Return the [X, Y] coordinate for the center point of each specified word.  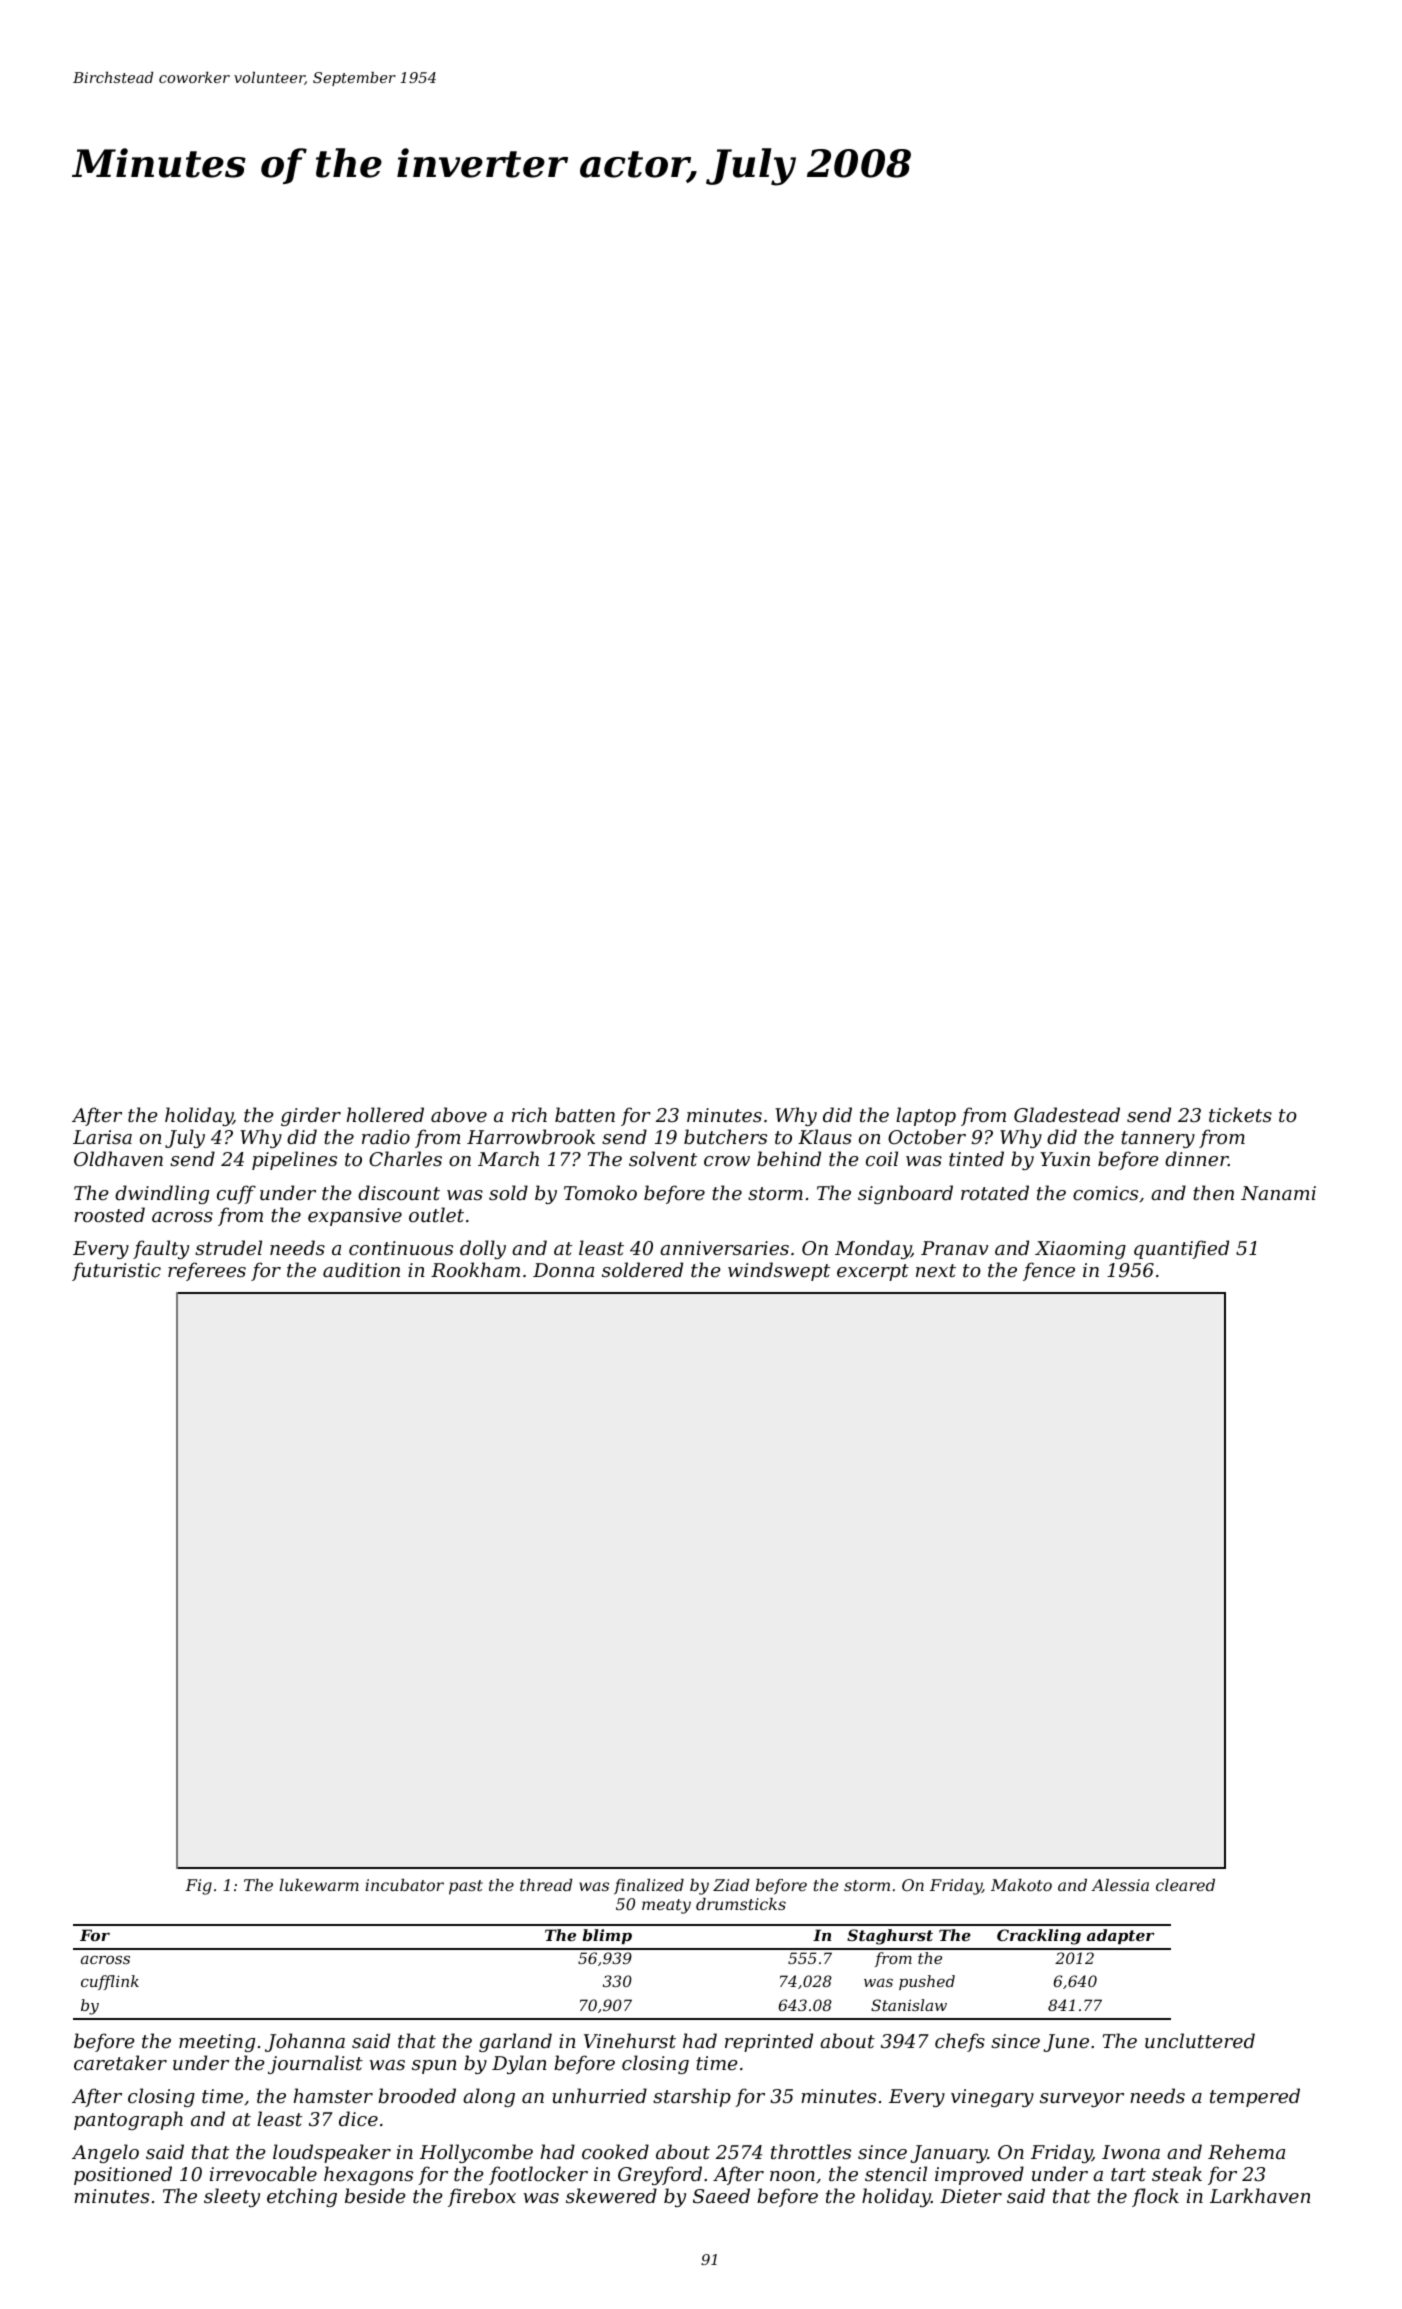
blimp [607, 1936]
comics [1105, 1193]
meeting [217, 2043]
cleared [1185, 1885]
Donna [563, 1270]
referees [207, 1271]
